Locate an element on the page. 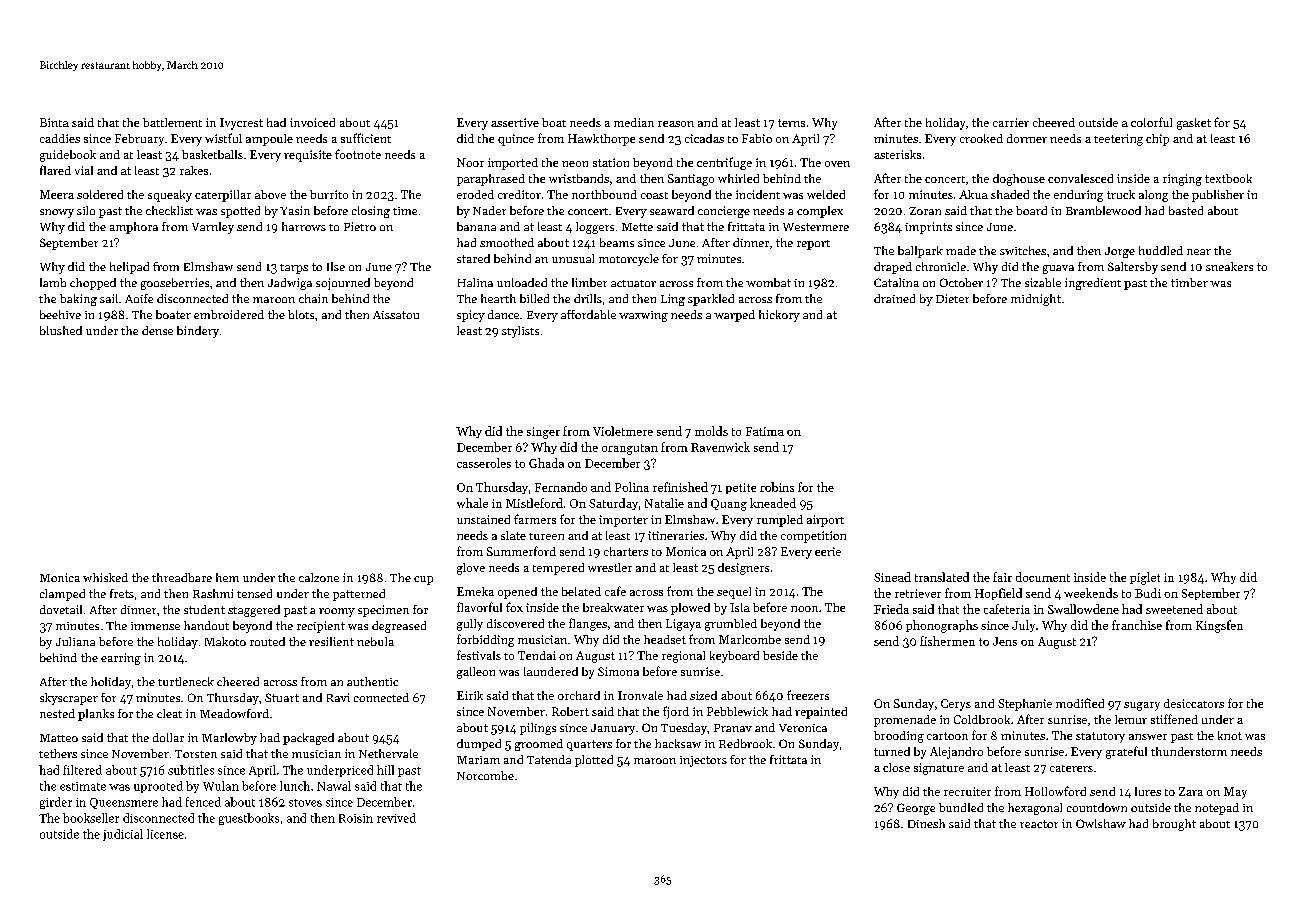 Image resolution: width=1308 pixels, height=924 pixels. whale is located at coordinates (472, 503).
